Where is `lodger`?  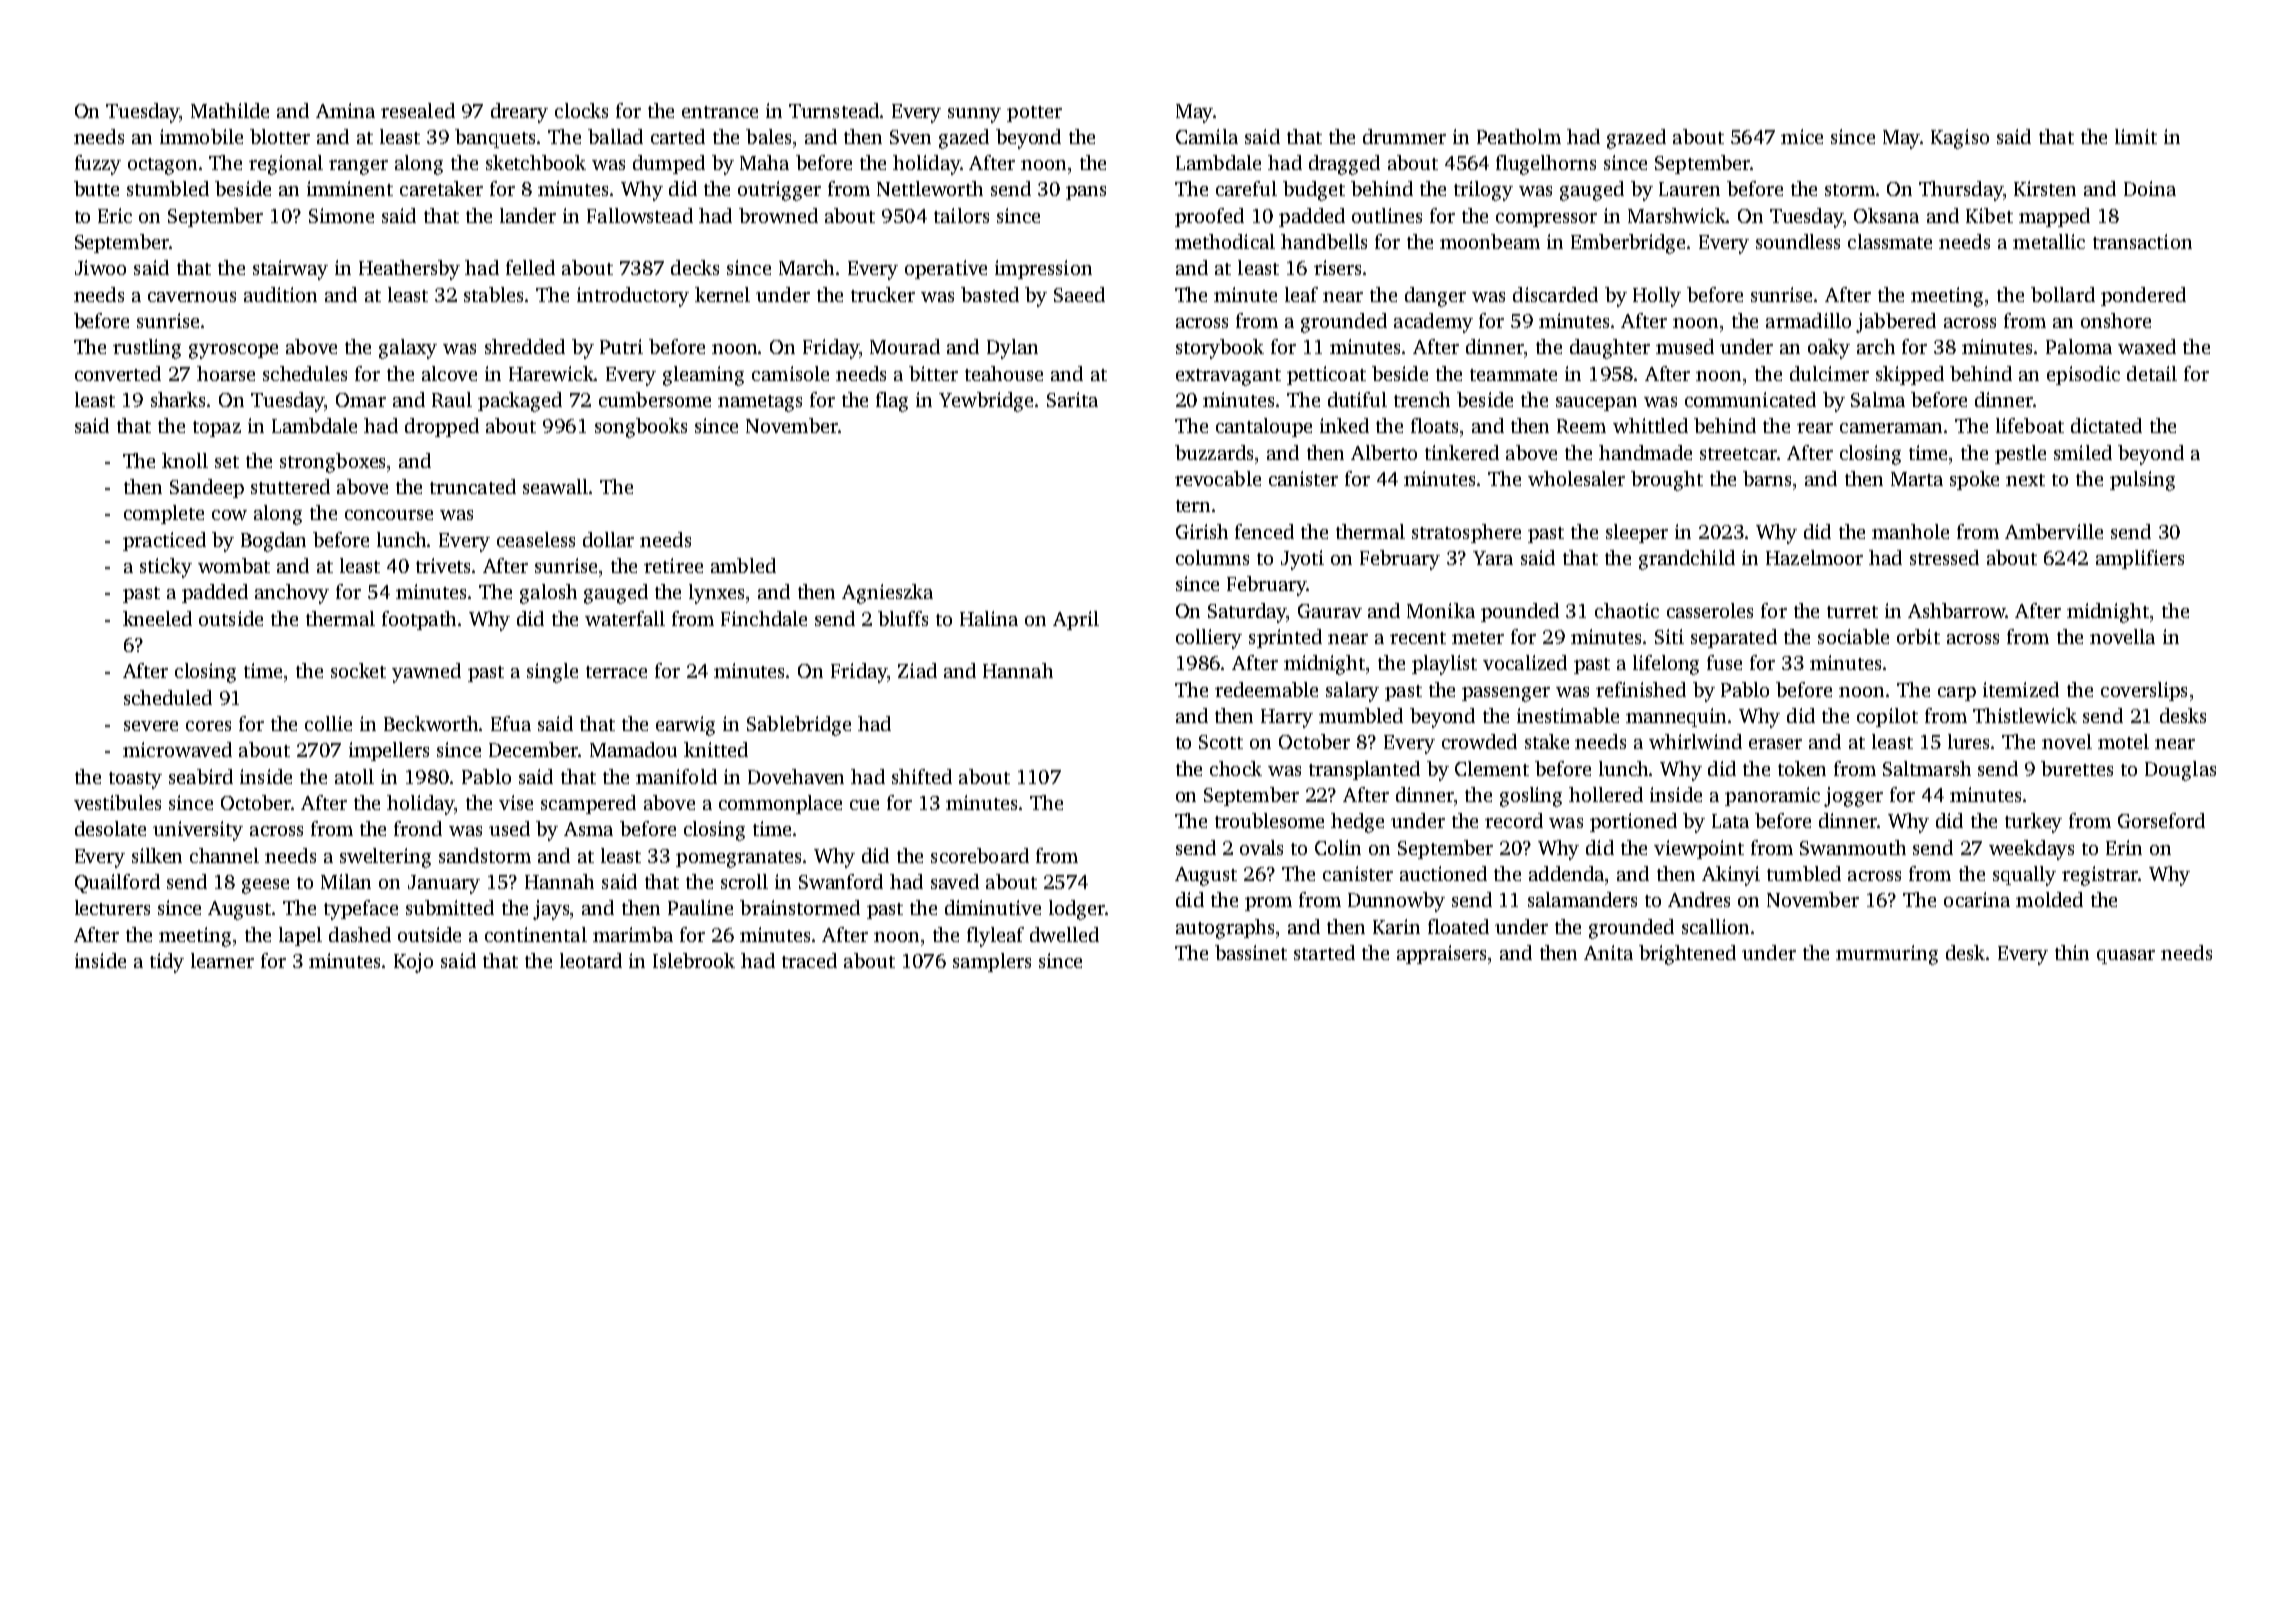 lodger is located at coordinates (1077, 910).
